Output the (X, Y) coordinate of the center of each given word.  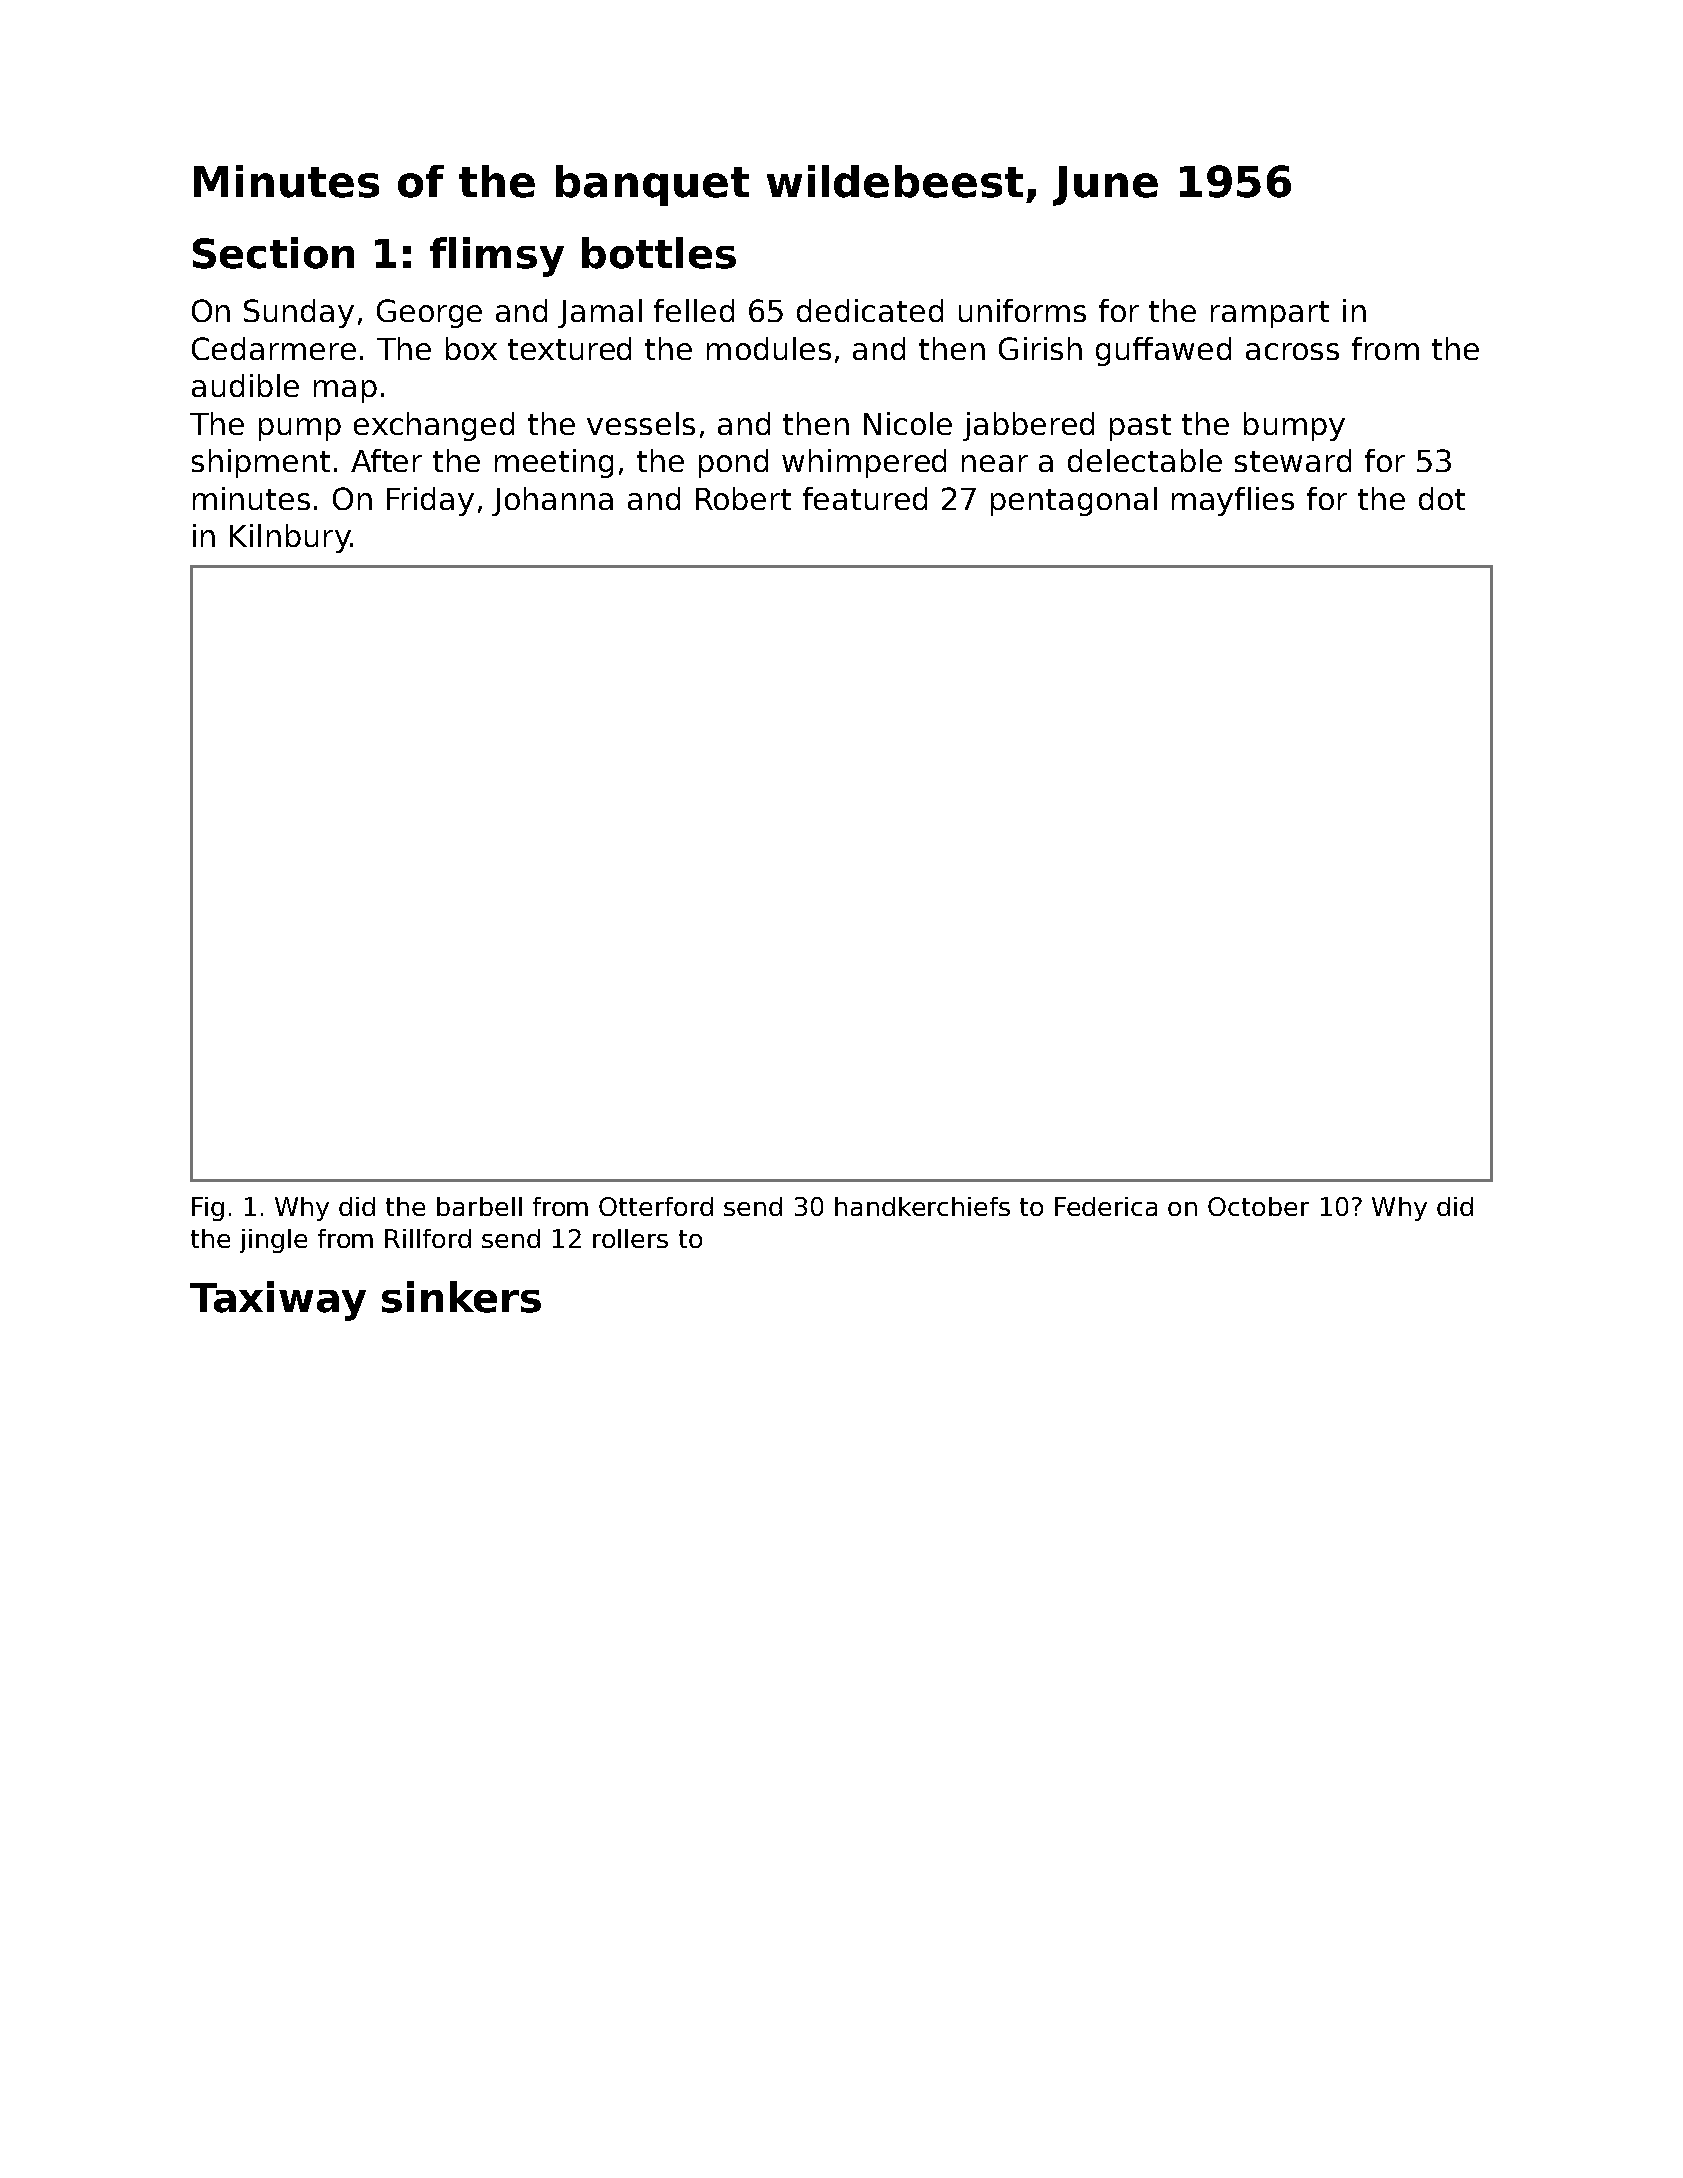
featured (865, 498)
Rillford (428, 1238)
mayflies (1233, 501)
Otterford (656, 1206)
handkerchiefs (922, 1206)
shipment (261, 463)
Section (273, 253)
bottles (659, 253)
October (1258, 1206)
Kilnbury (290, 538)
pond (733, 463)
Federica (1106, 1206)
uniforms (1022, 310)
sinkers (461, 1297)
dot (1442, 498)
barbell (479, 1206)
